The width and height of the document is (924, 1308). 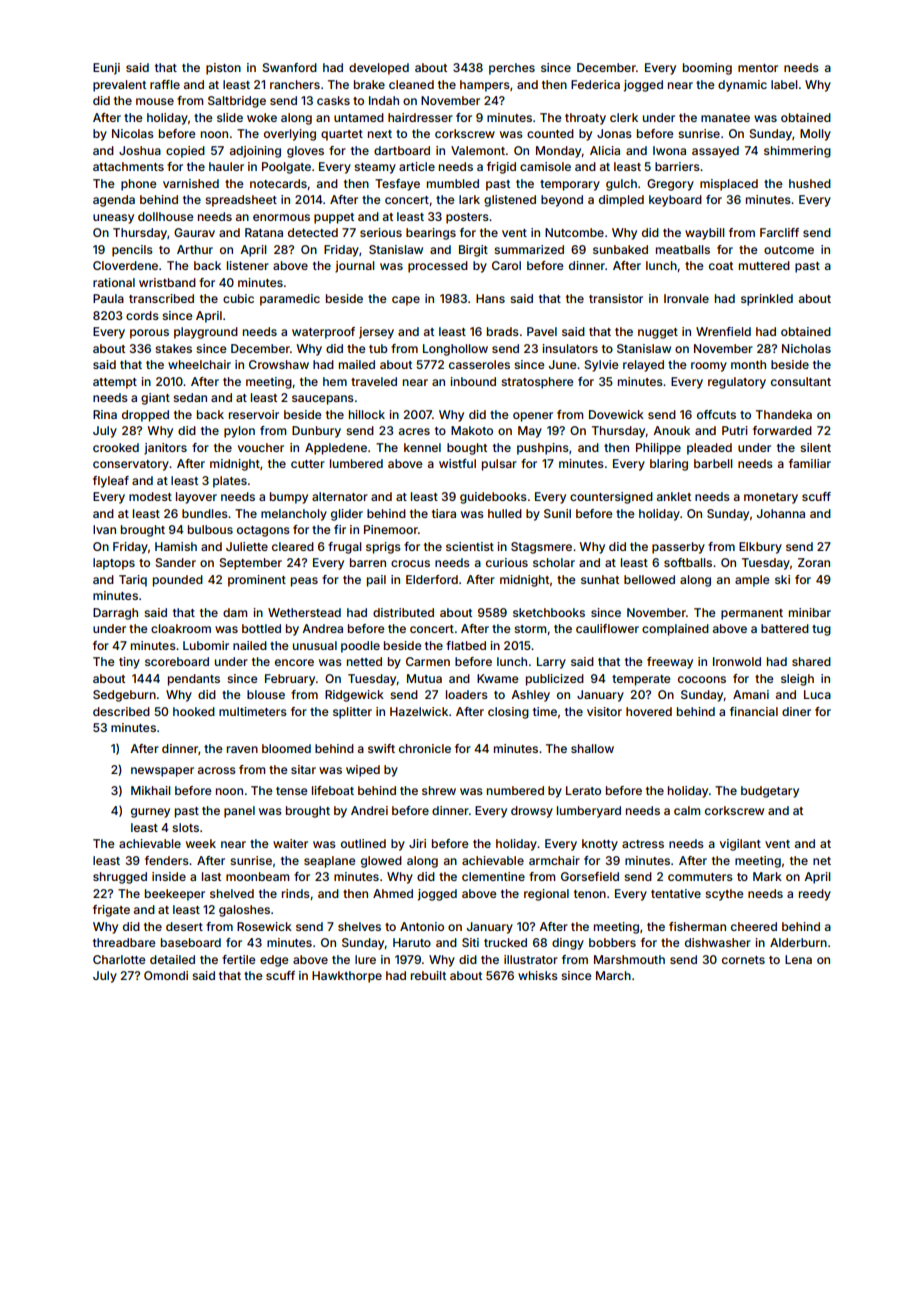 What do you see at coordinates (707, 69) in the document?
I see `booming` at bounding box center [707, 69].
